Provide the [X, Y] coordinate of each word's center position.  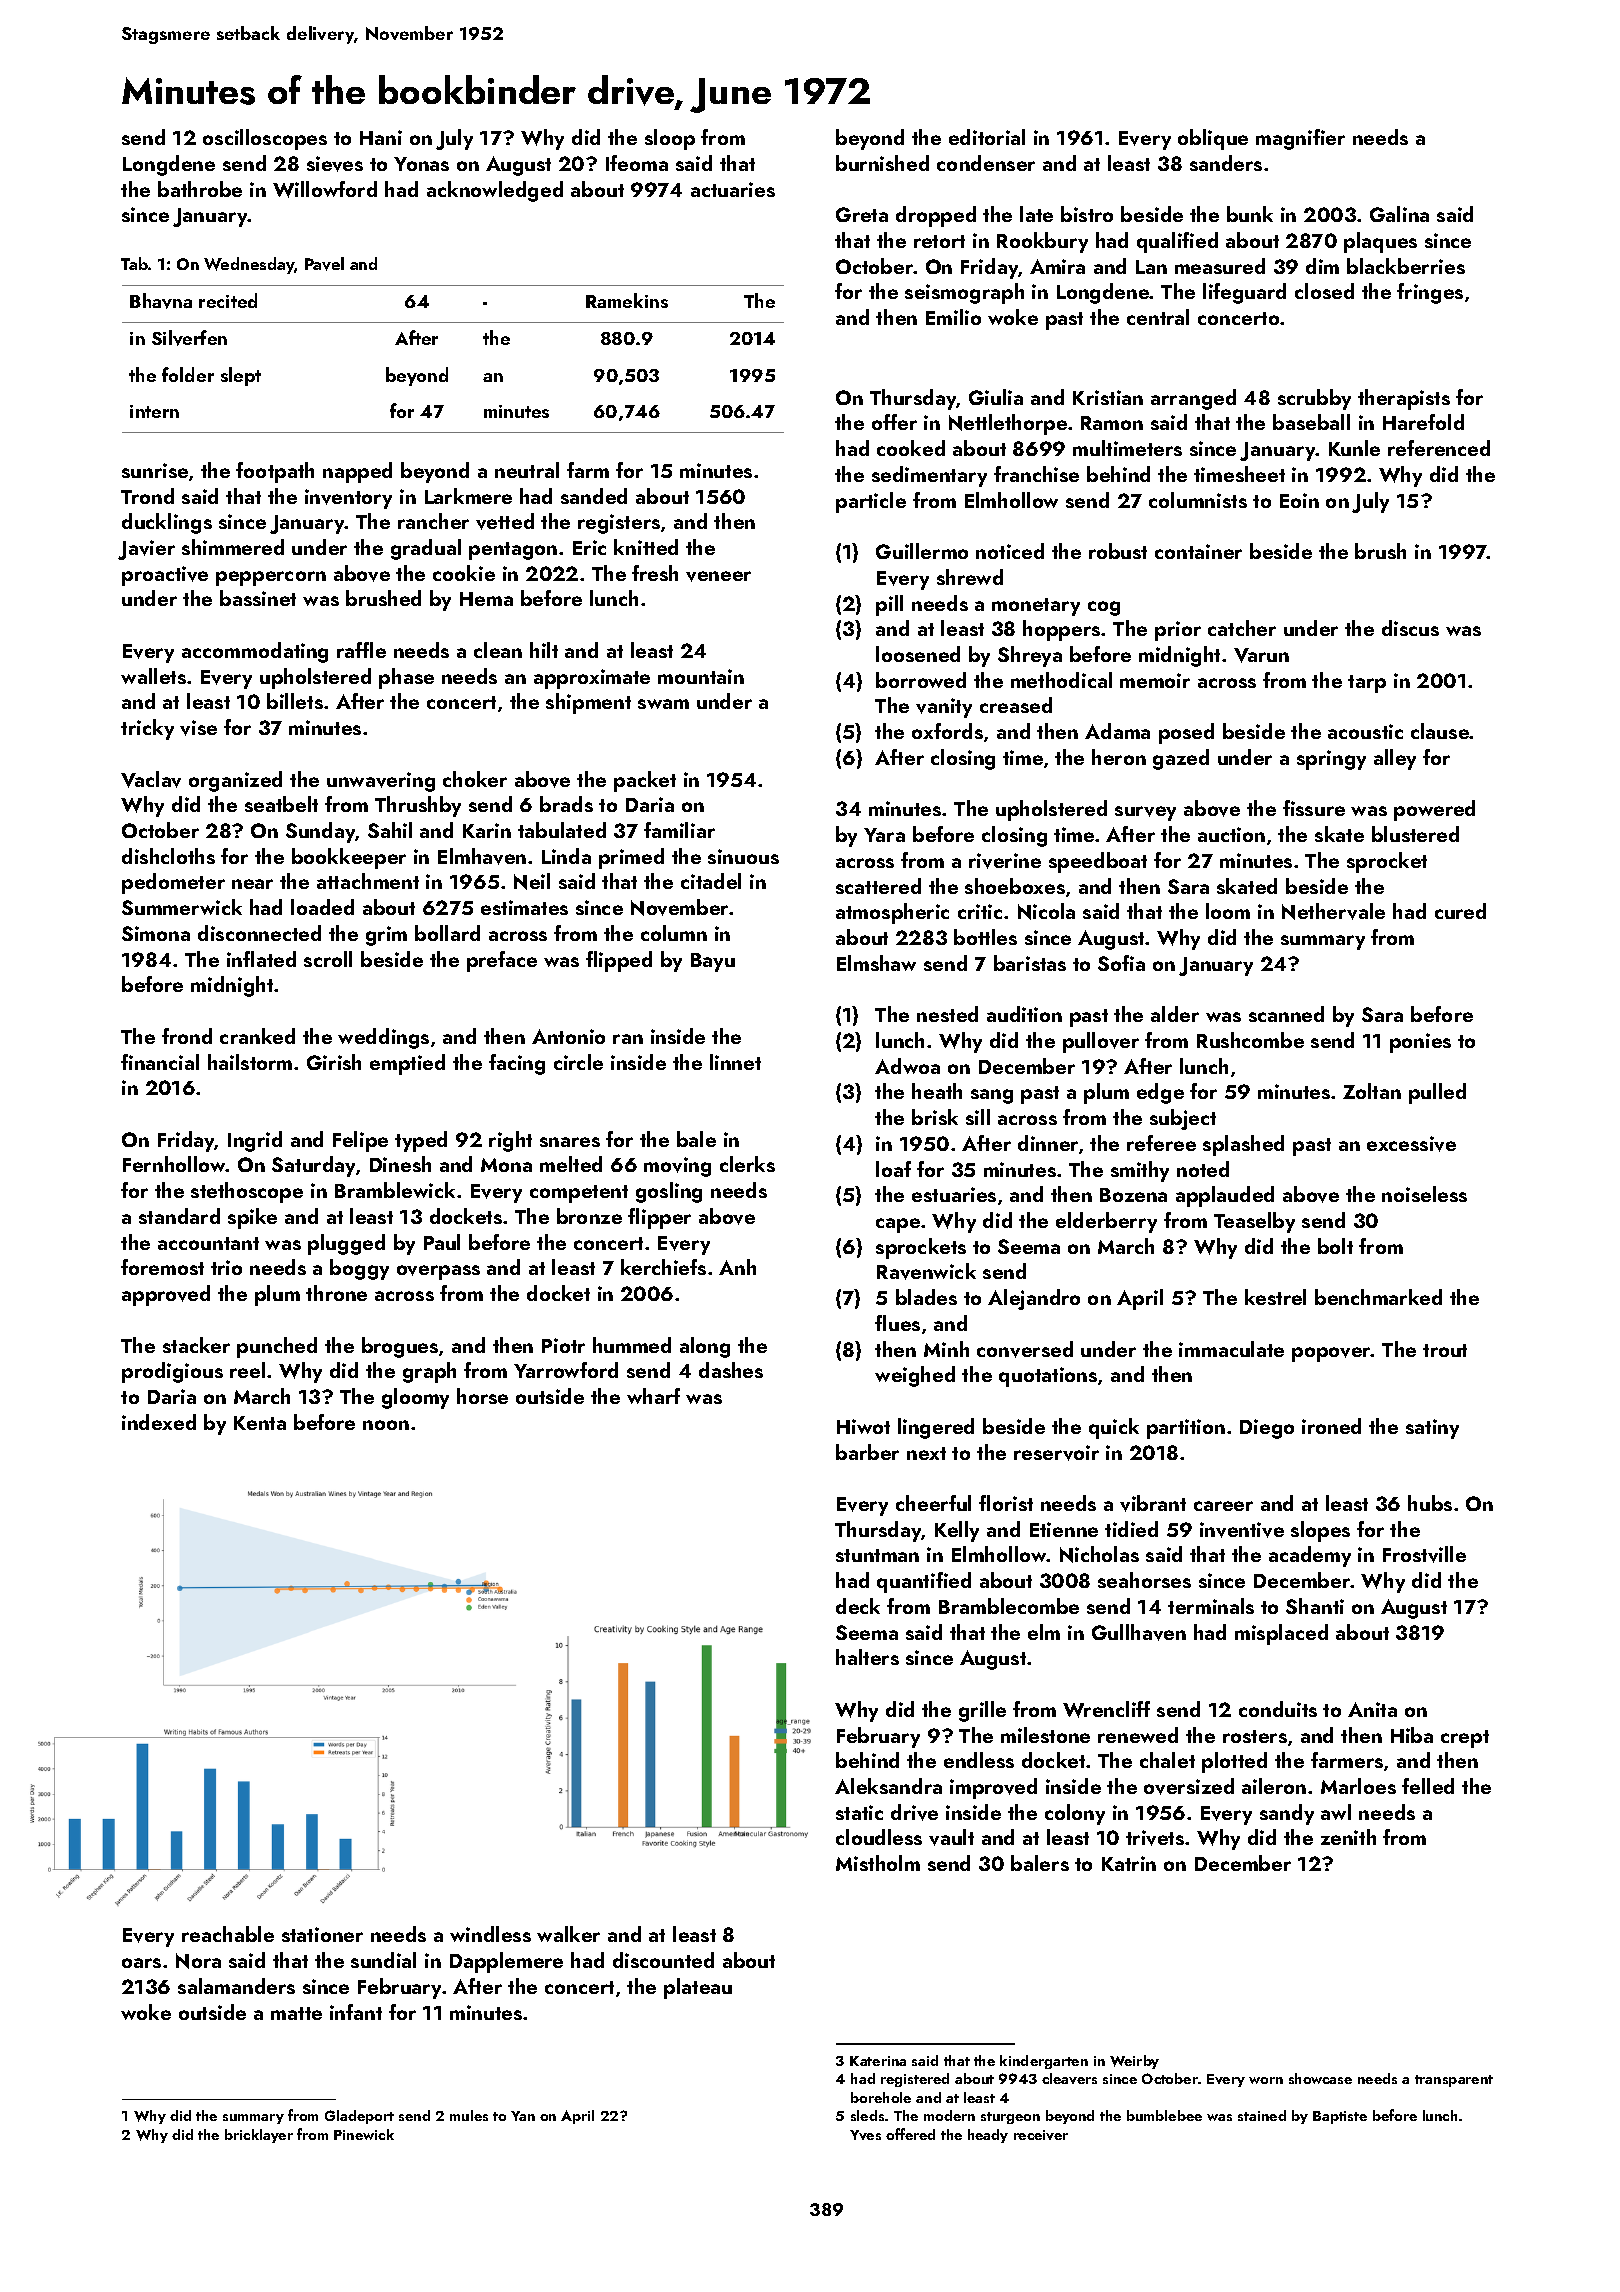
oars [141, 1963]
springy [1331, 760]
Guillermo [922, 551]
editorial [987, 137]
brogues [400, 1347]
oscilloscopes [265, 139]
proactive [165, 576]
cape [898, 1225]
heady [988, 2136]
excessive [1411, 1144]
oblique [1213, 139]
